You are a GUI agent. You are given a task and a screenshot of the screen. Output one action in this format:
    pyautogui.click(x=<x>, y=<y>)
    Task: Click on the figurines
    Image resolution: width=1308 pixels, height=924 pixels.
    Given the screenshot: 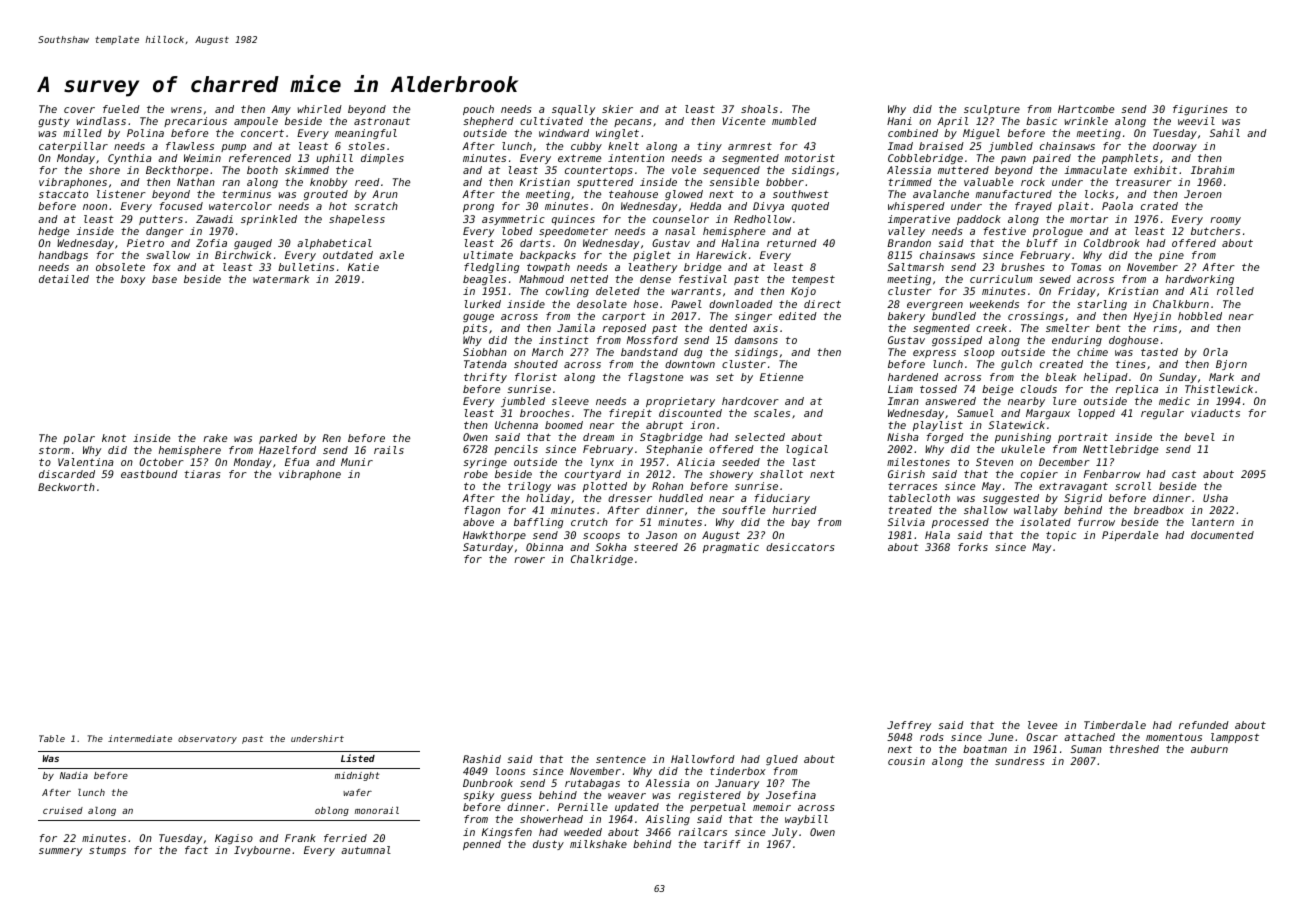 What is the action you would take?
    pyautogui.click(x=1200, y=110)
